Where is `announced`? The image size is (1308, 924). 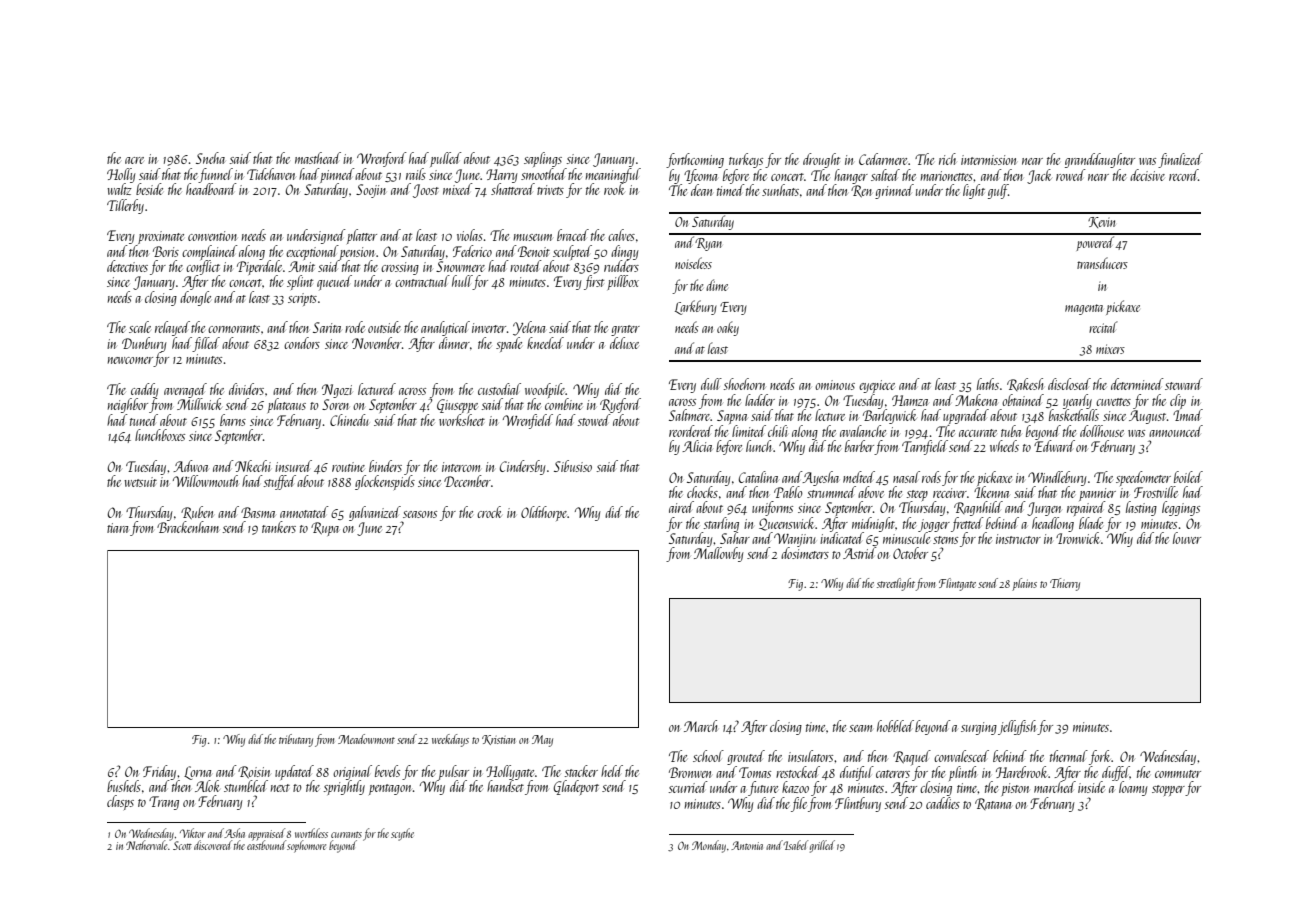
announced is located at coordinates (1176, 431).
